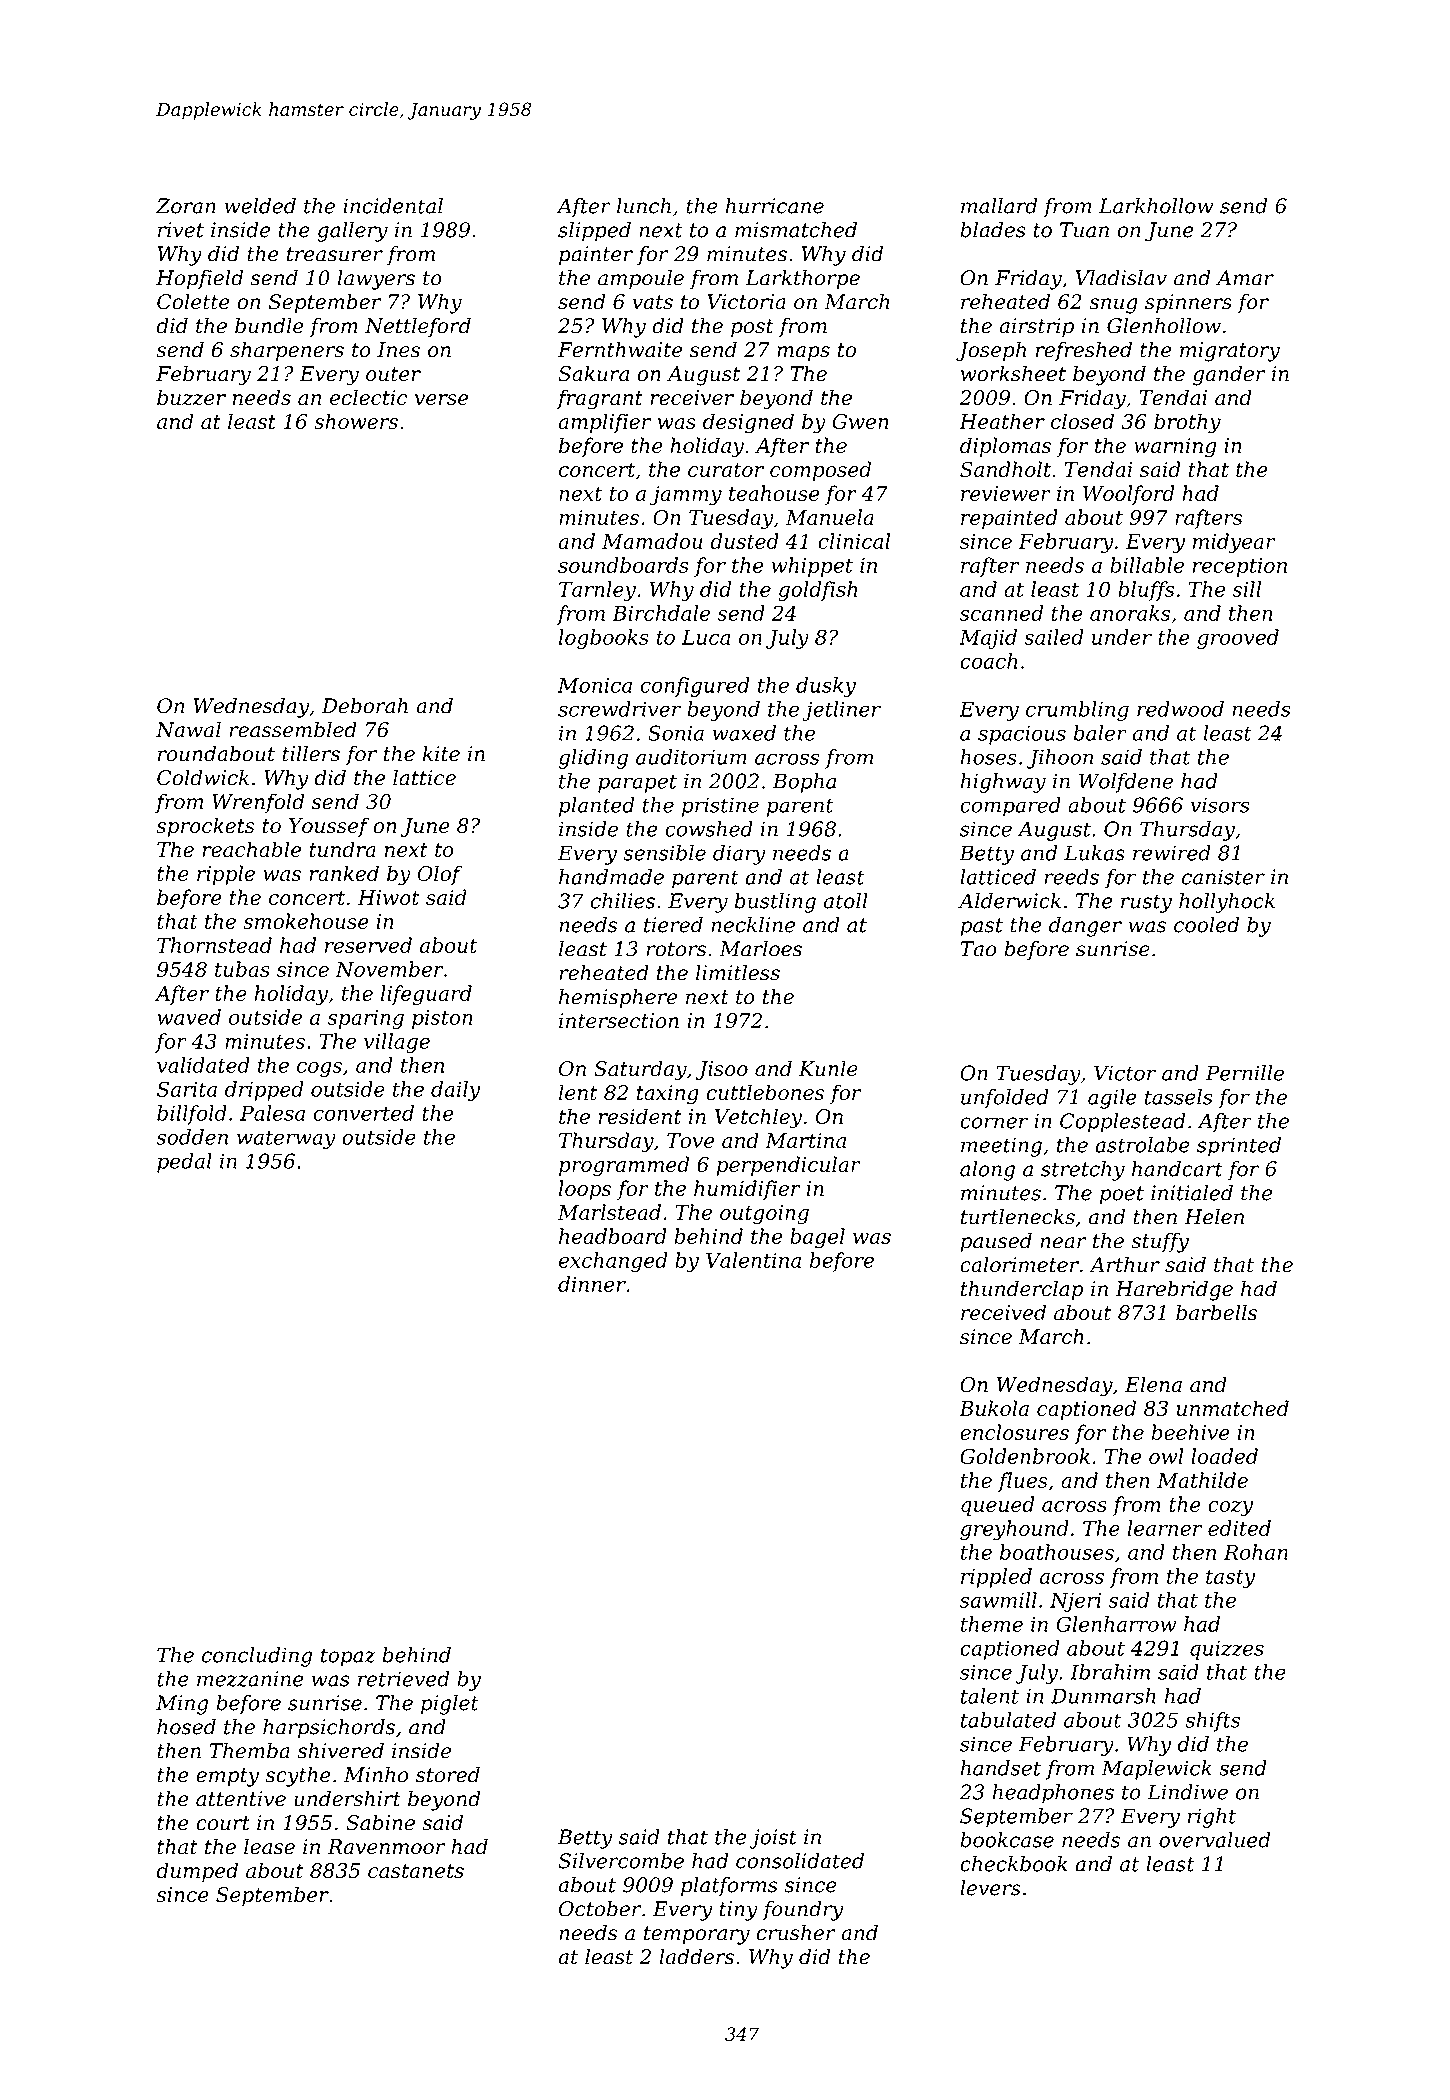  Describe the element at coordinates (999, 206) in the screenshot. I see `mallard` at that location.
